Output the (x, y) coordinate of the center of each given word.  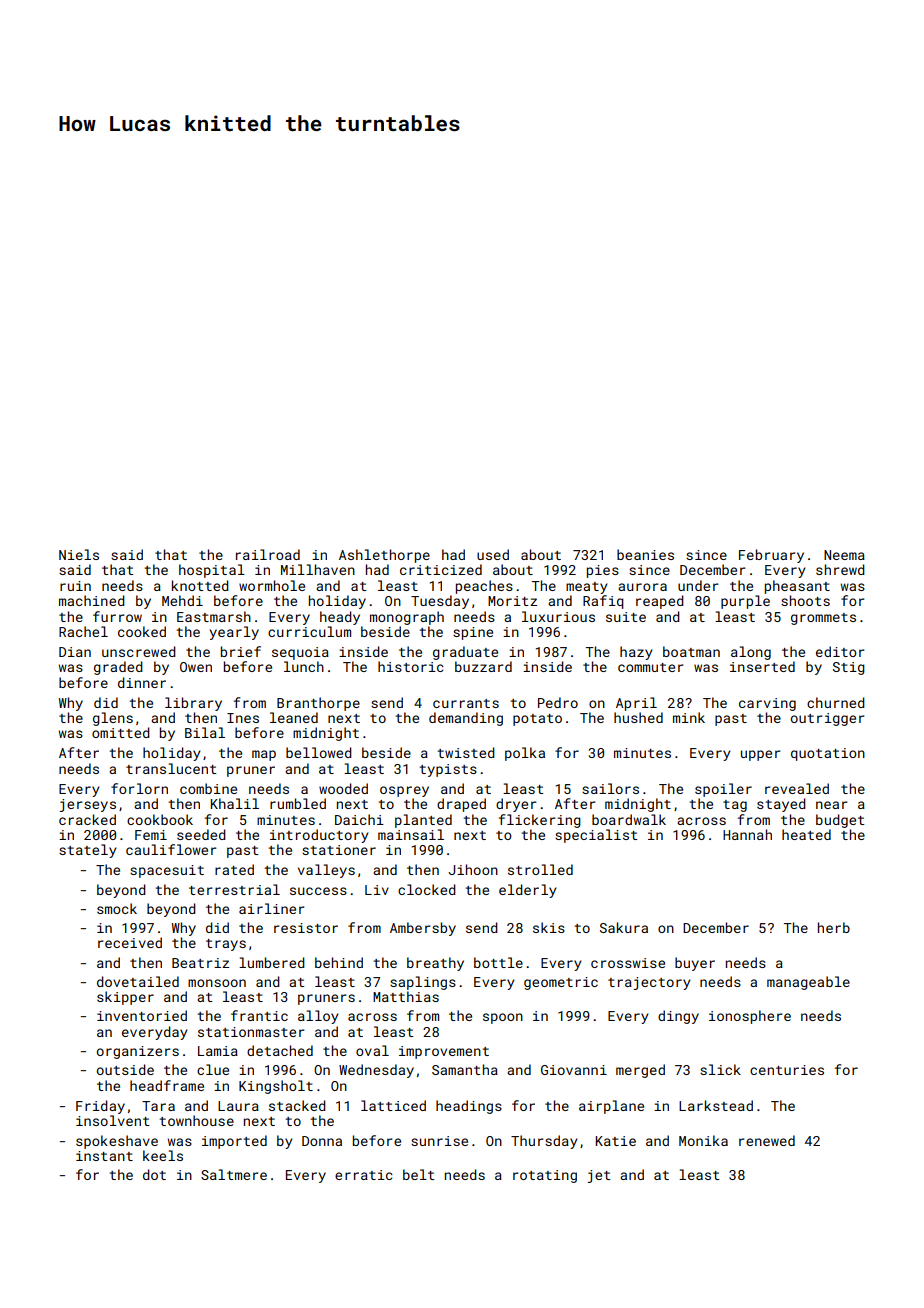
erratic (364, 1175)
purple (745, 602)
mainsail (411, 834)
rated (234, 869)
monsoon (217, 983)
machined (92, 600)
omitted (121, 732)
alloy (318, 1017)
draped (461, 805)
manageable (808, 983)
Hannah (747, 834)
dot (154, 1174)
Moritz (512, 601)
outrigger (828, 719)
